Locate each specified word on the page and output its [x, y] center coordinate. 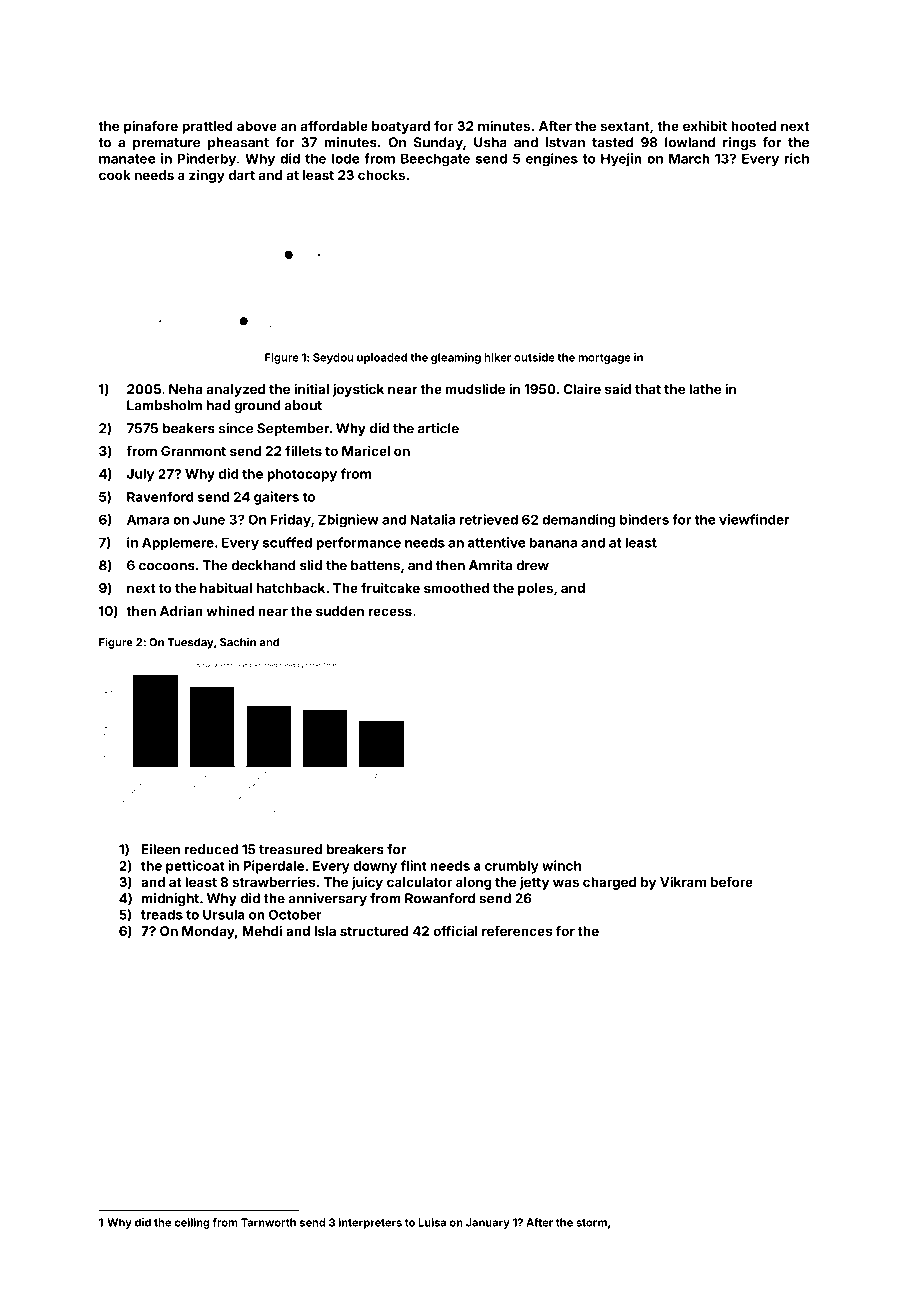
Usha [490, 142]
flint [414, 865]
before [732, 881]
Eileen [161, 849]
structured [374, 931]
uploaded [382, 358]
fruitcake [390, 587]
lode [346, 158]
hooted [753, 126]
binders [644, 519]
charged [609, 883]
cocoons [167, 567]
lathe [705, 389]
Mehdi [262, 930]
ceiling [192, 1223]
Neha [185, 389]
